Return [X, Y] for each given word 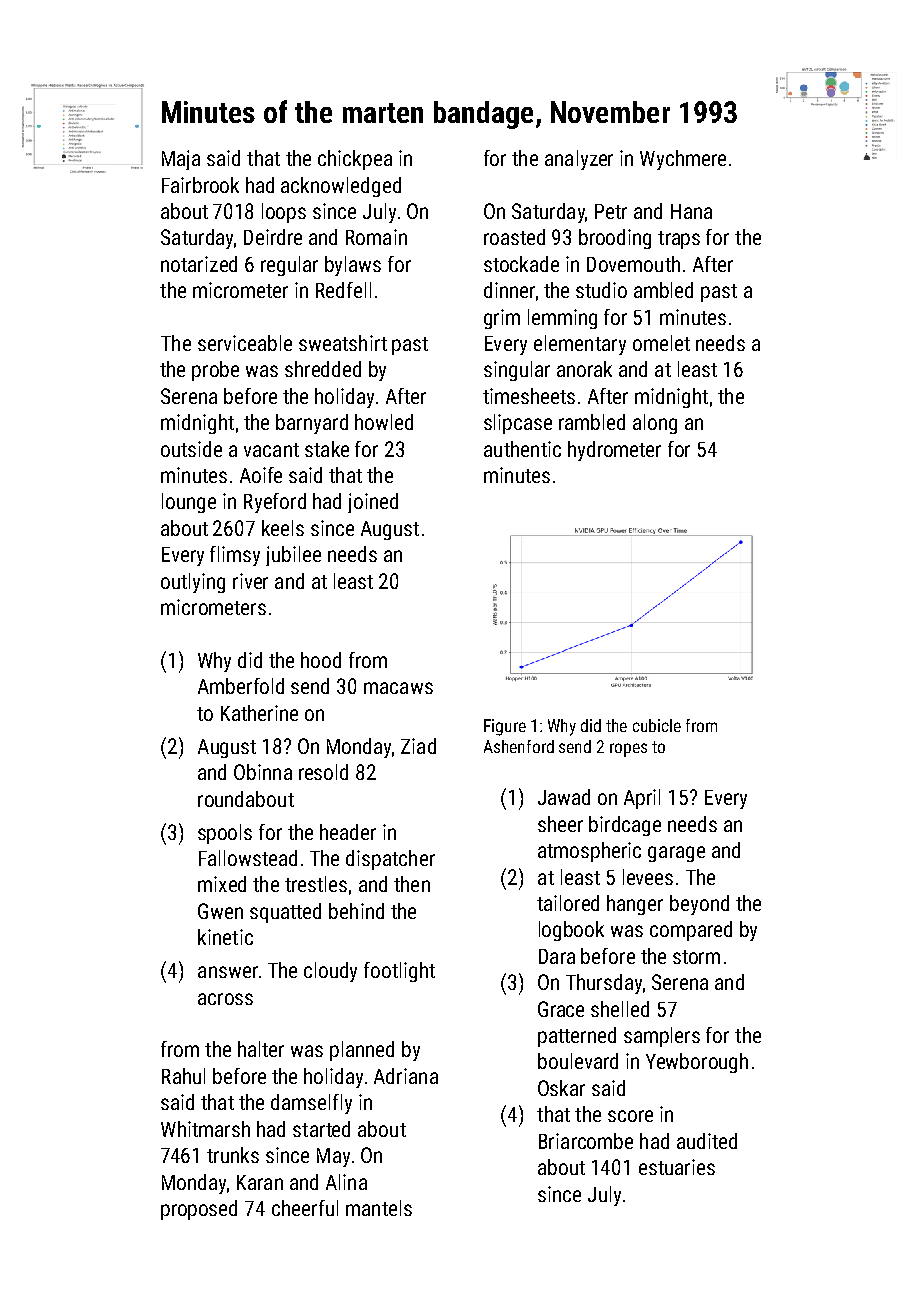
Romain [376, 237]
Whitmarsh [205, 1129]
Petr [611, 211]
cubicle [657, 725]
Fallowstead [248, 858]
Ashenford [519, 746]
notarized [199, 264]
